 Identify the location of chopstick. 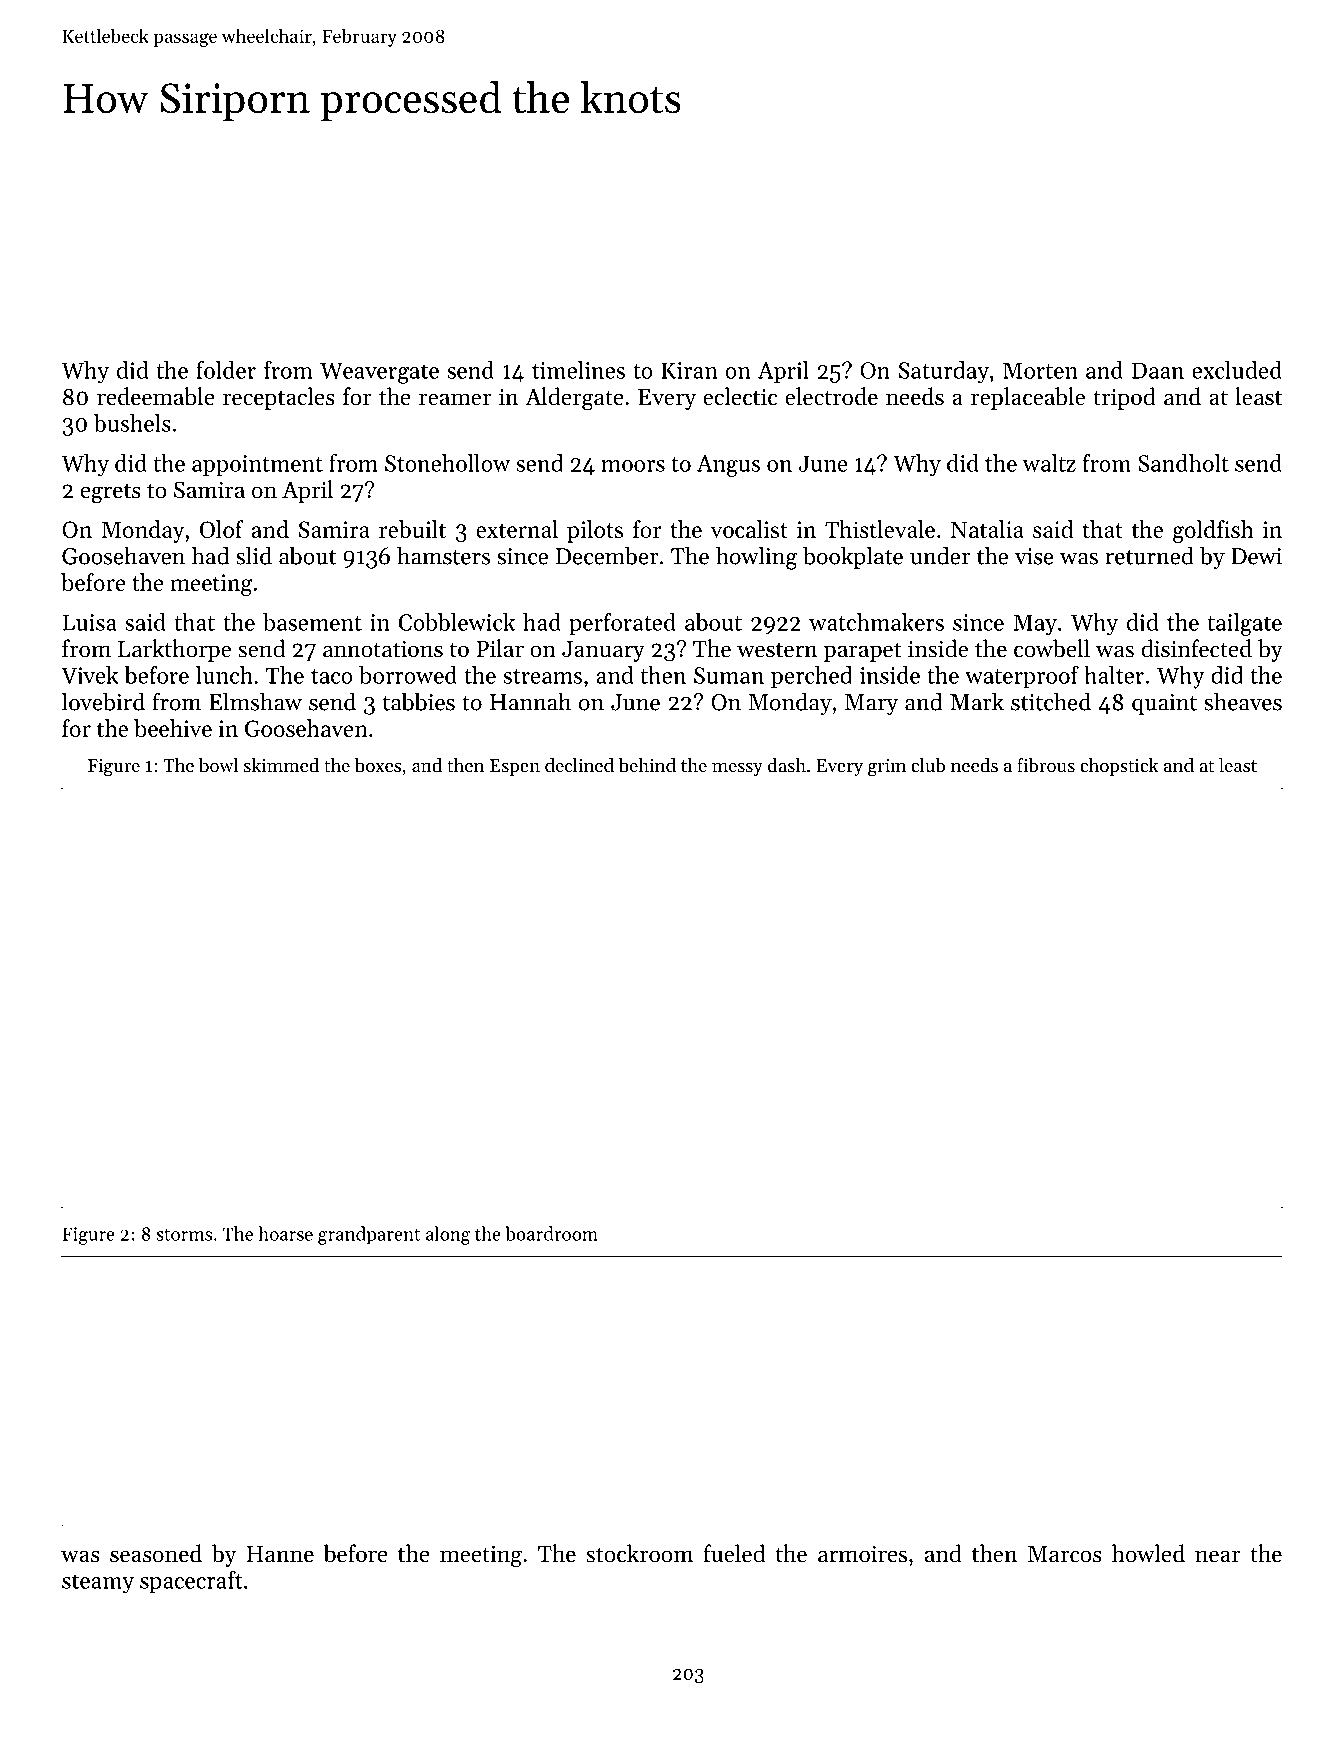
(1119, 767).
